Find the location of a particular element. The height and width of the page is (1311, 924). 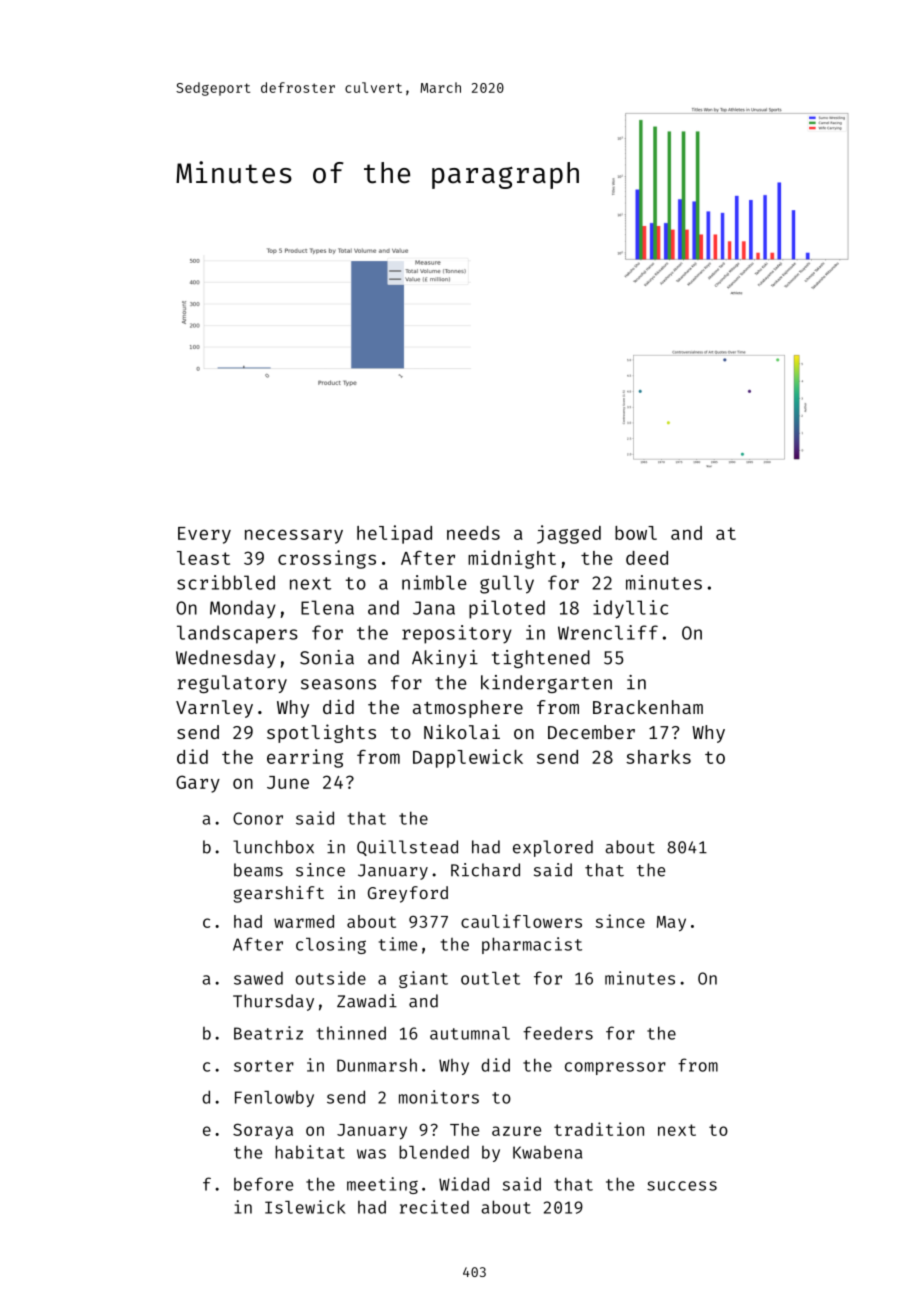

Elena is located at coordinates (327, 607).
